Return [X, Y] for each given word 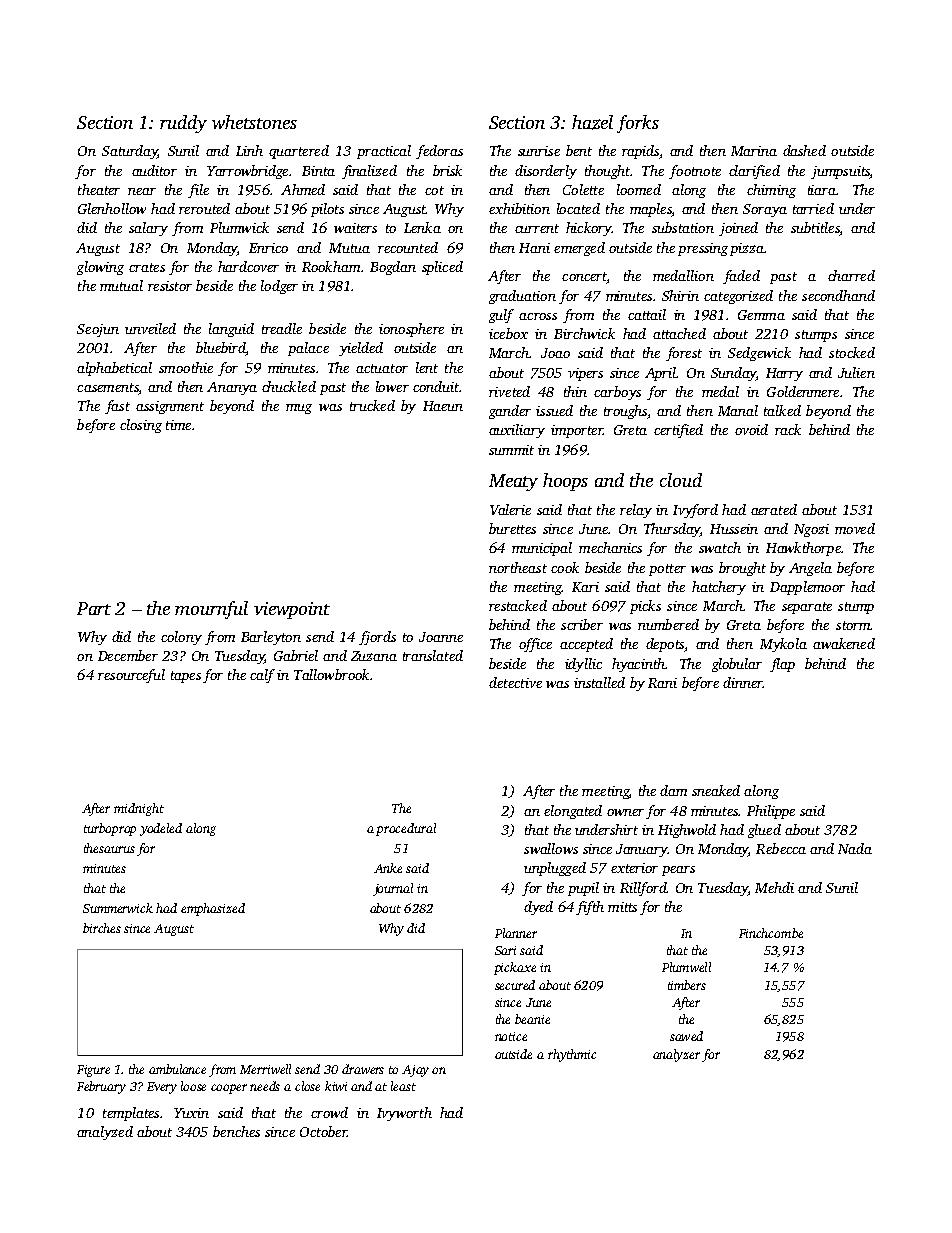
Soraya [765, 210]
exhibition [519, 208]
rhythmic [572, 1055]
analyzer [676, 1055]
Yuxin [191, 1113]
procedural [406, 829]
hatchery [719, 588]
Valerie [510, 509]
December [128, 655]
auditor [154, 170]
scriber [582, 624]
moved [855, 528]
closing [141, 426]
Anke [388, 868]
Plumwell [686, 967]
